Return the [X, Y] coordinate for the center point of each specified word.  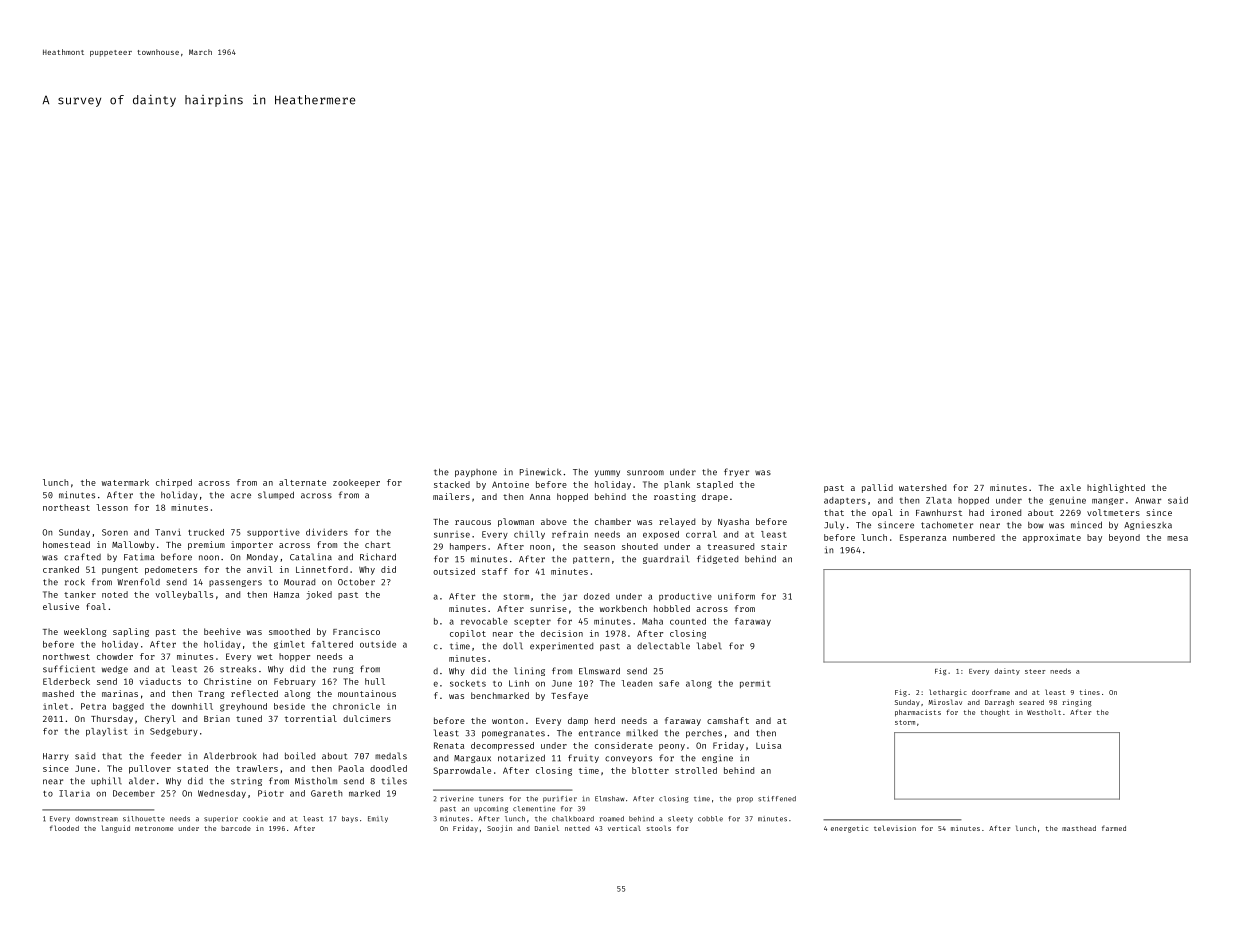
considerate [624, 745]
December [134, 793]
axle [1070, 487]
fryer [736, 472]
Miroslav [945, 702]
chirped [174, 483]
